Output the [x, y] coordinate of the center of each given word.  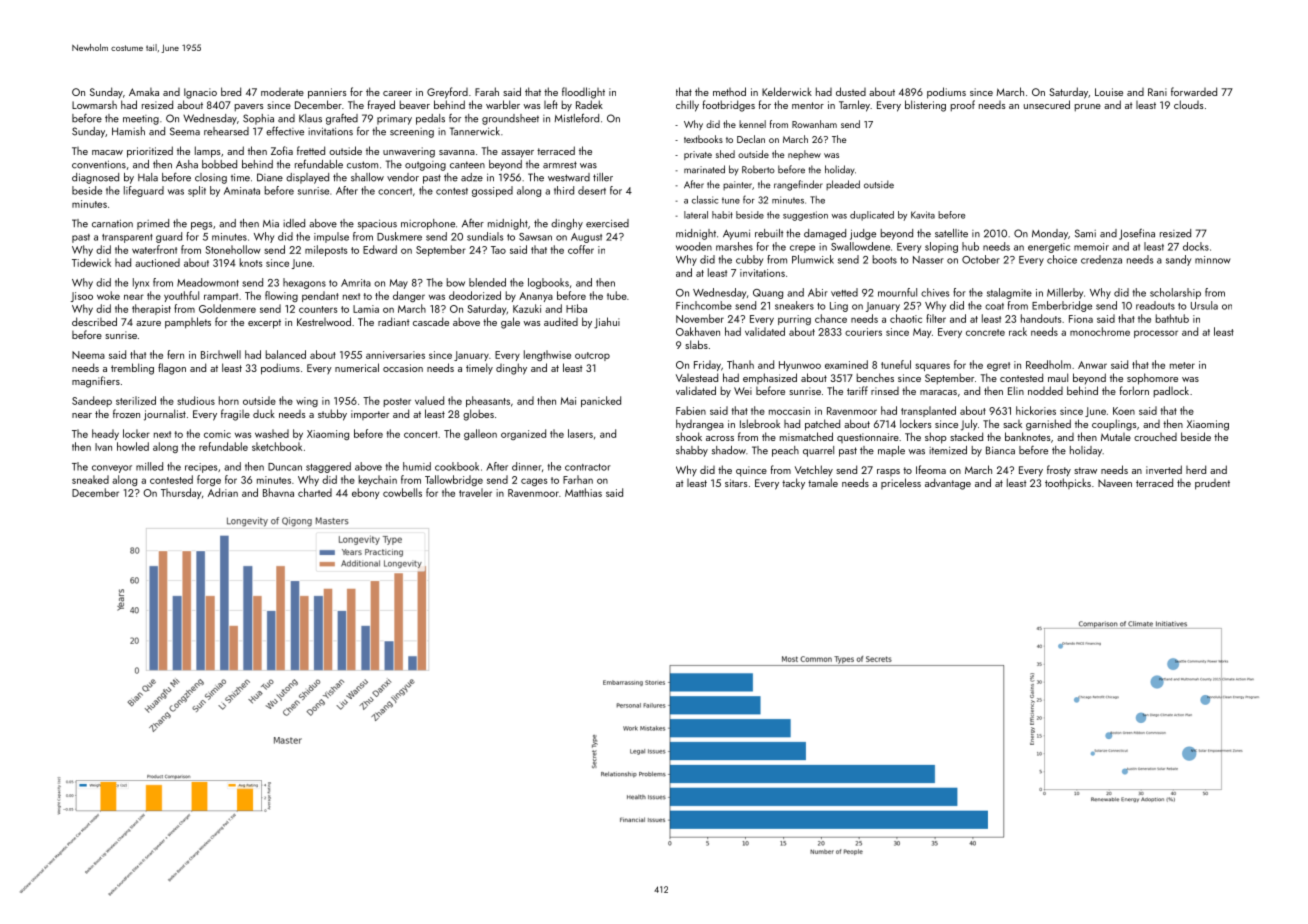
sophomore [1152, 379]
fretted [311, 150]
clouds [1188, 104]
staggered [328, 467]
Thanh [740, 364]
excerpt [264, 324]
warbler [503, 104]
